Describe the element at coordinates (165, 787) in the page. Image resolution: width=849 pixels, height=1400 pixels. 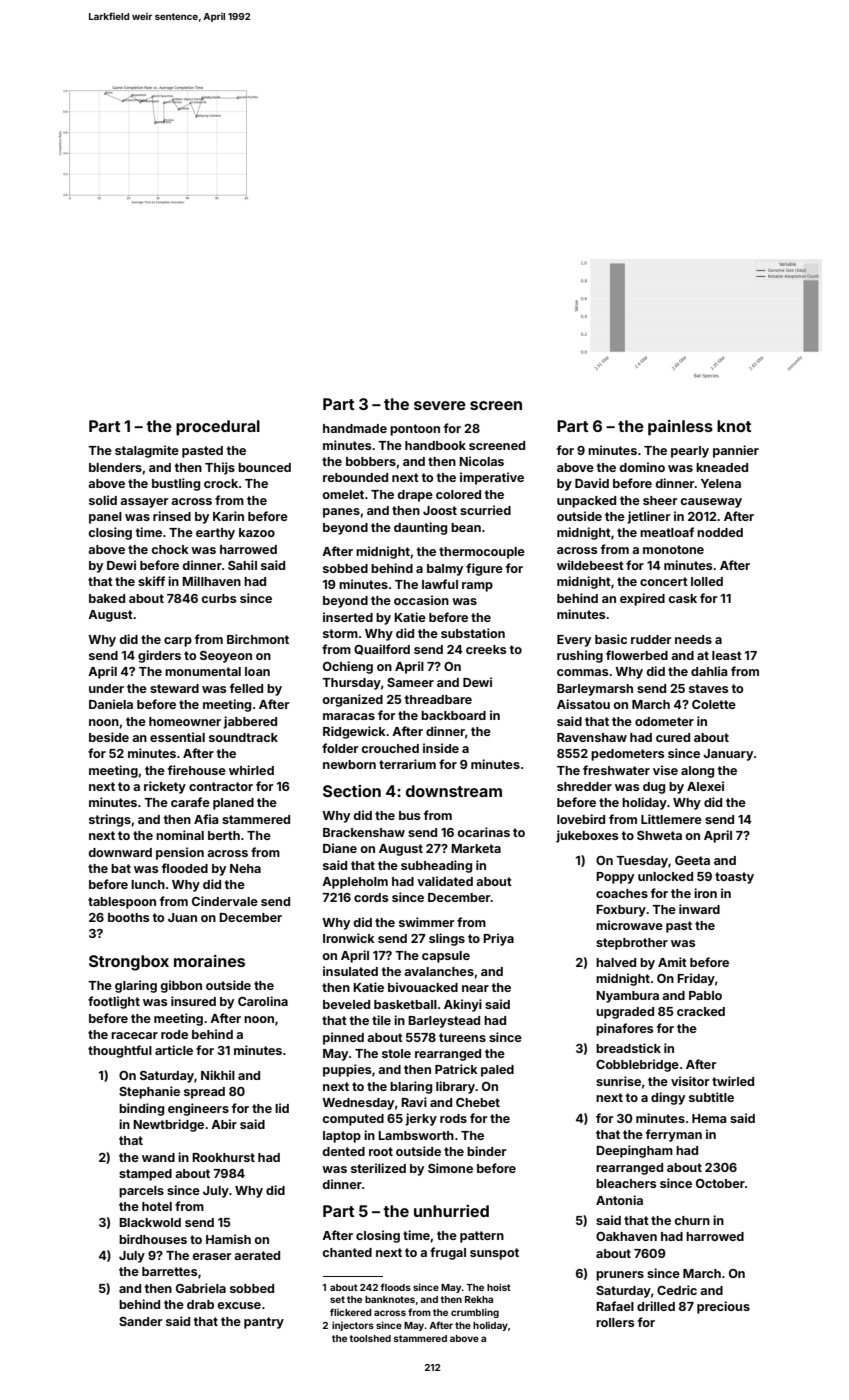
I see `rickety` at that location.
